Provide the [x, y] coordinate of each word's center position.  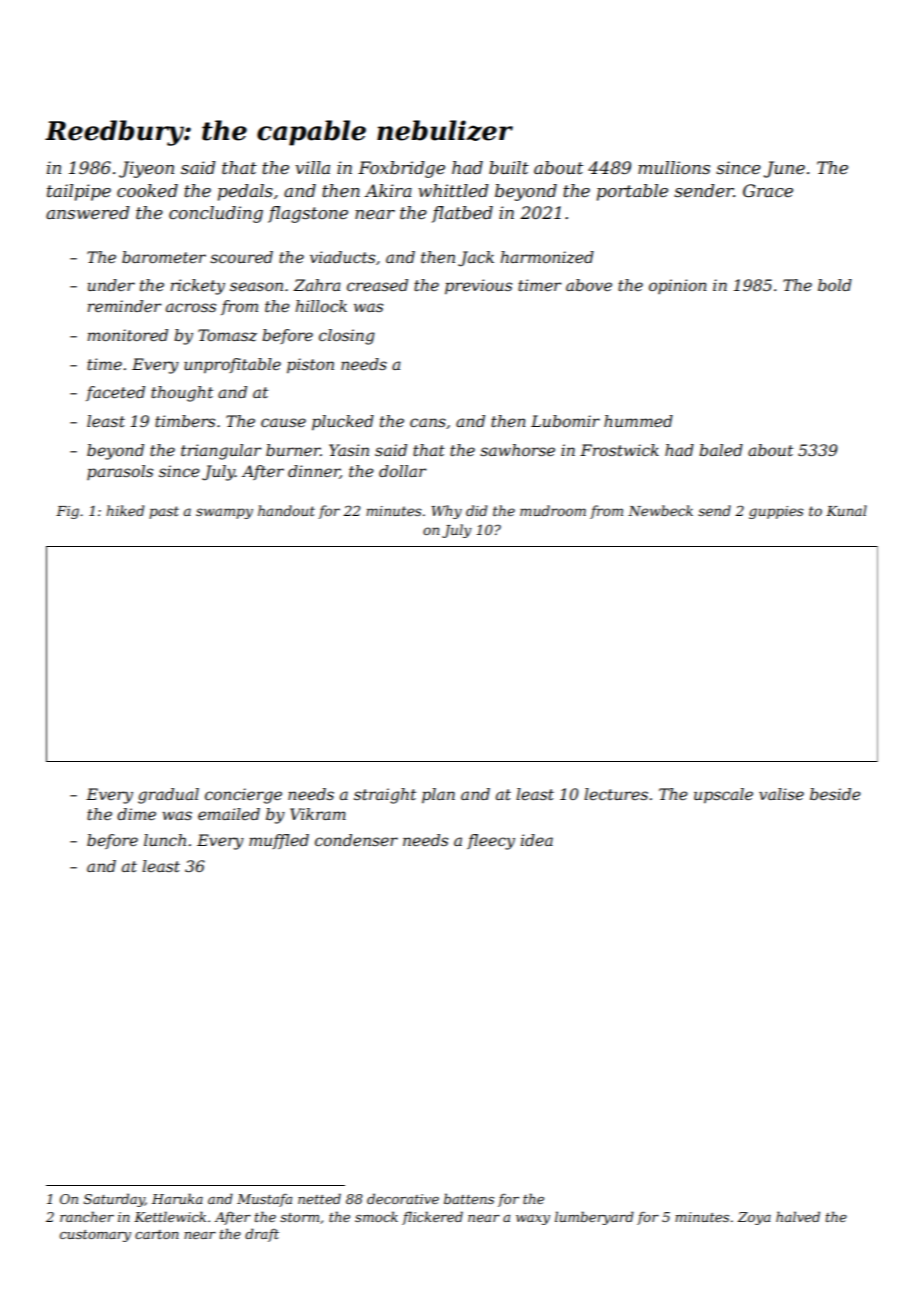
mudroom [553, 510]
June [784, 169]
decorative [403, 1198]
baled [721, 450]
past [164, 512]
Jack [476, 259]
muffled [279, 841]
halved [798, 1216]
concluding [216, 214]
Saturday [114, 1200]
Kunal [846, 510]
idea [537, 840]
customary [95, 1236]
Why [446, 512]
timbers [185, 421]
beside [835, 794]
